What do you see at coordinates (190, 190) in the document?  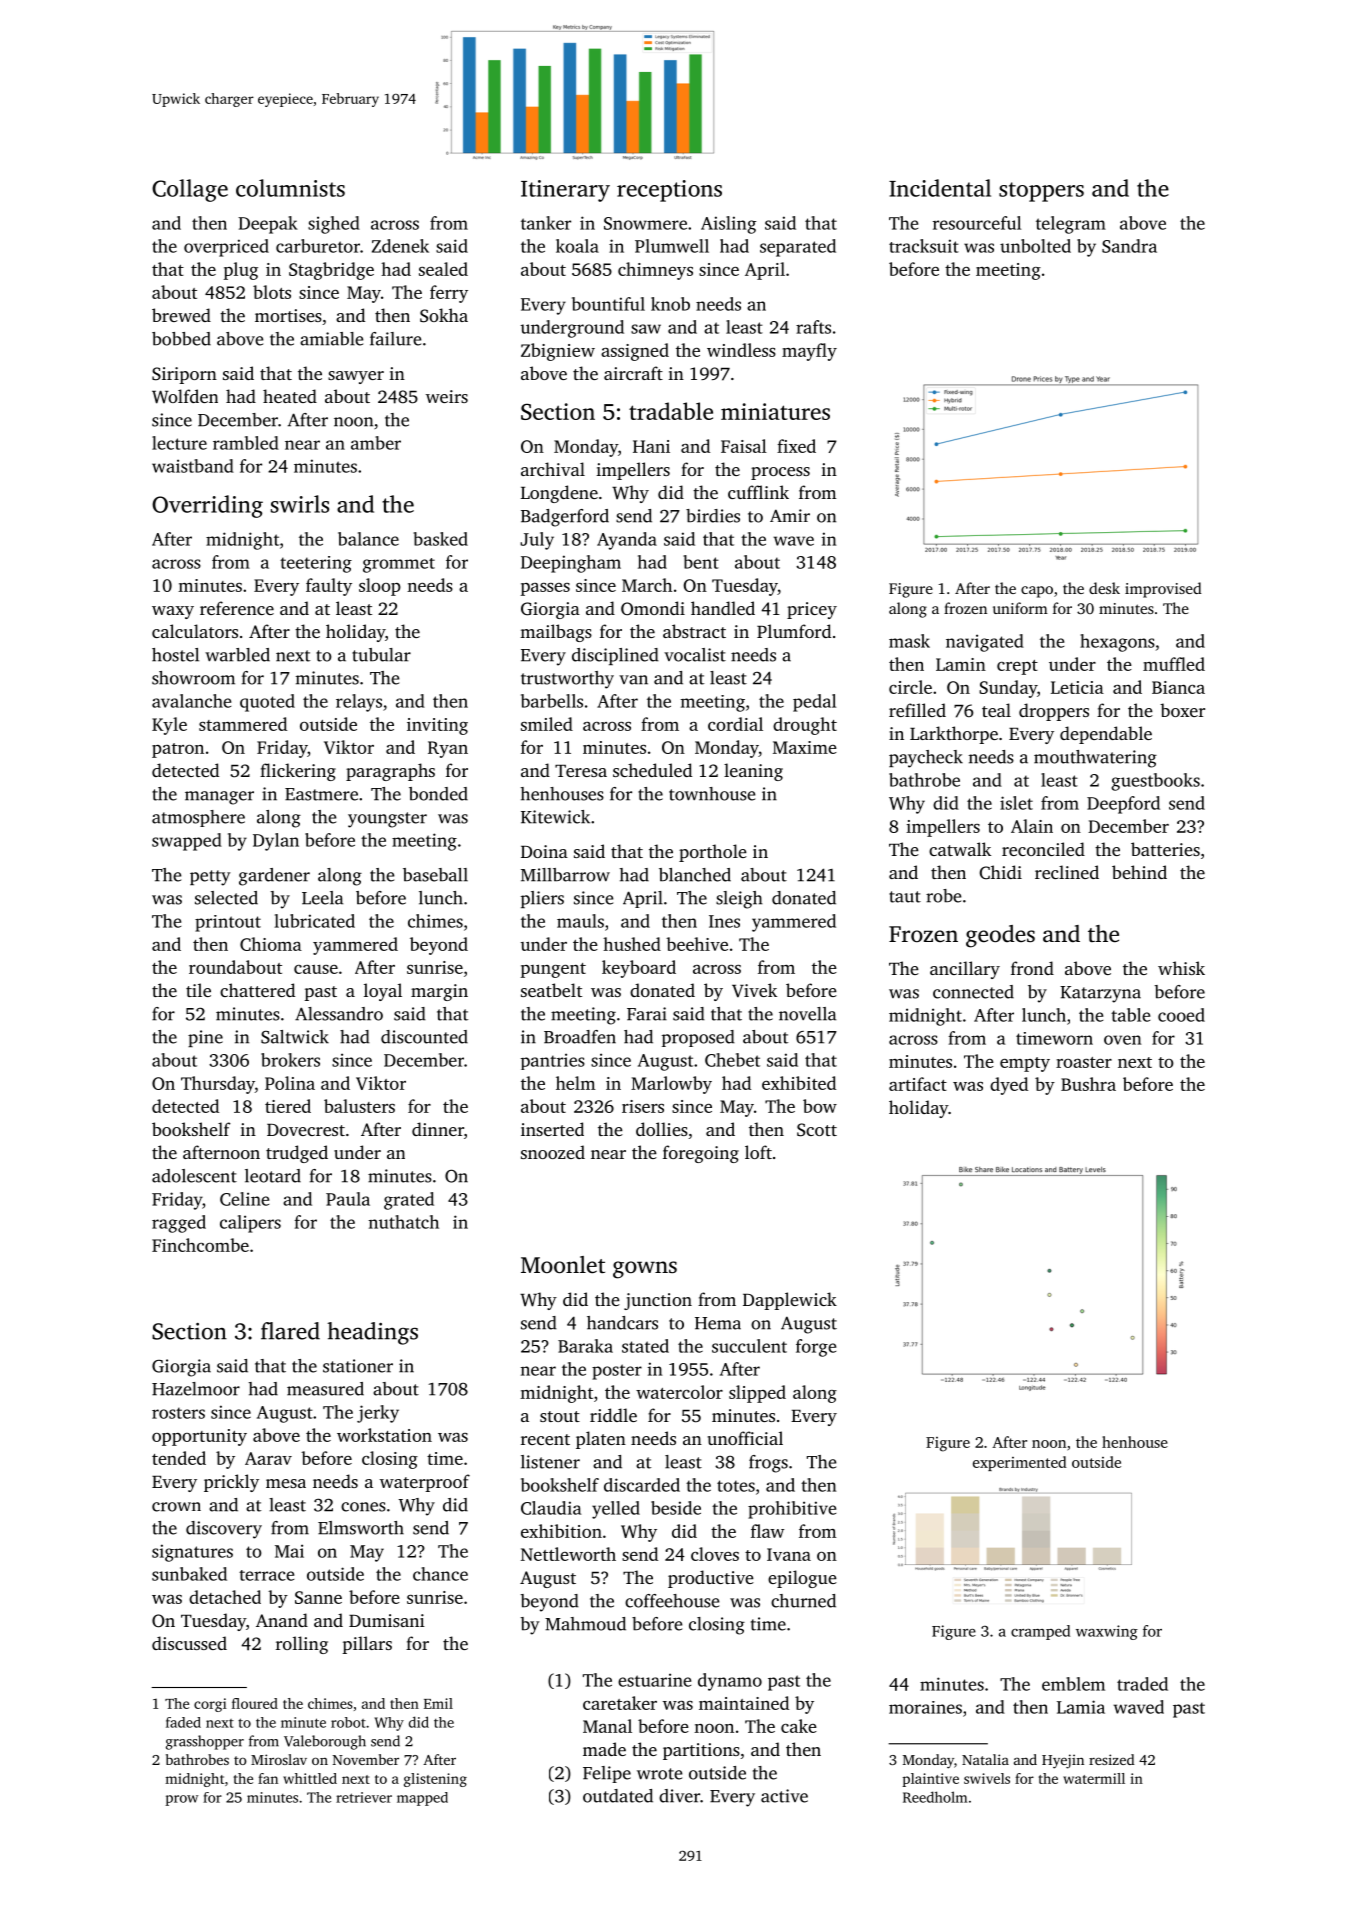 I see `Collage` at bounding box center [190, 190].
